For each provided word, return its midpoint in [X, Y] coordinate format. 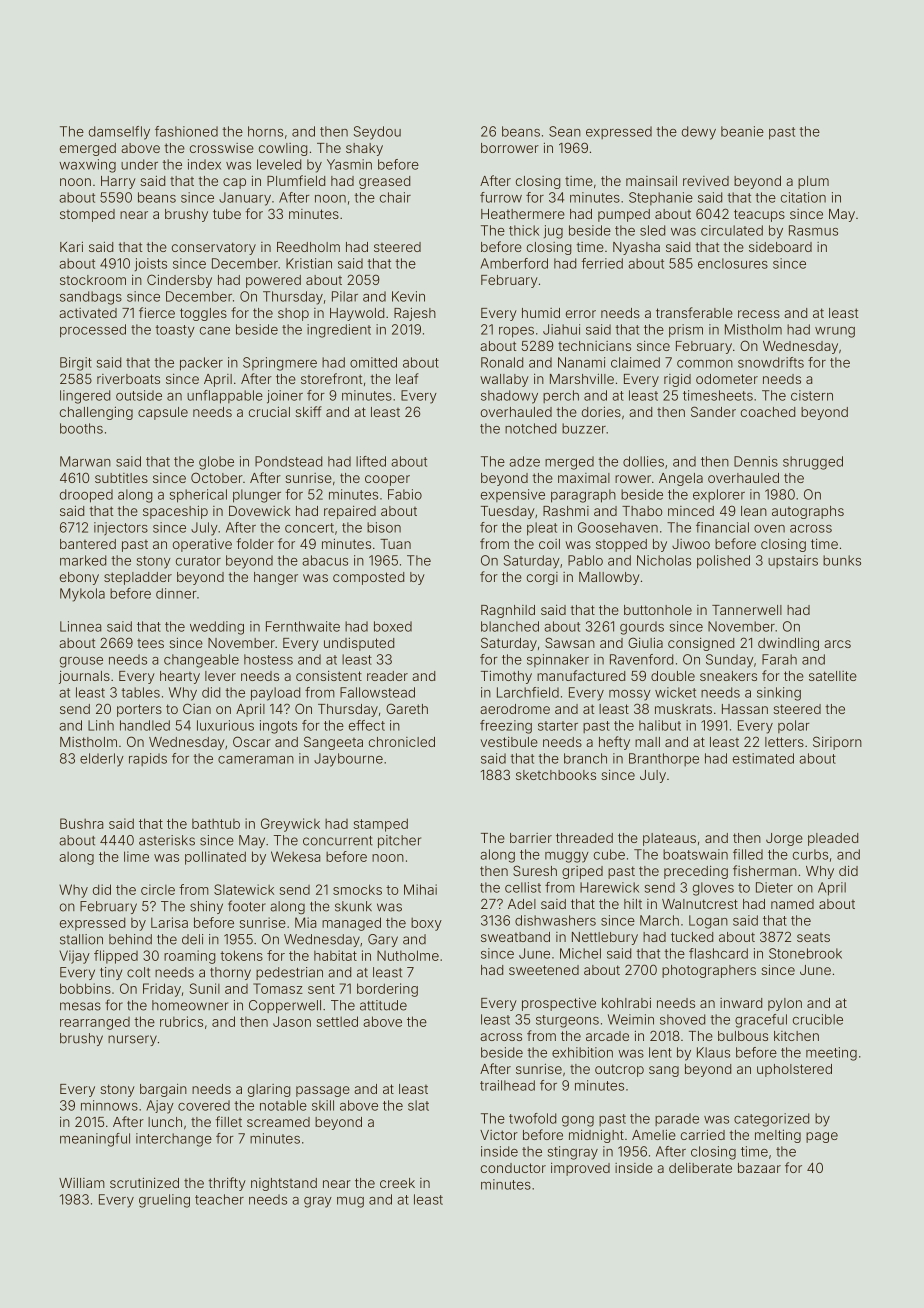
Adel [522, 904]
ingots [278, 727]
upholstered [794, 1070]
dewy [699, 133]
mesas [80, 1006]
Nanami [581, 362]
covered [204, 1105]
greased [384, 182]
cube [609, 854]
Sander [713, 411]
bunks [842, 560]
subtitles [121, 478]
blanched [510, 626]
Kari [71, 246]
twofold [532, 1118]
